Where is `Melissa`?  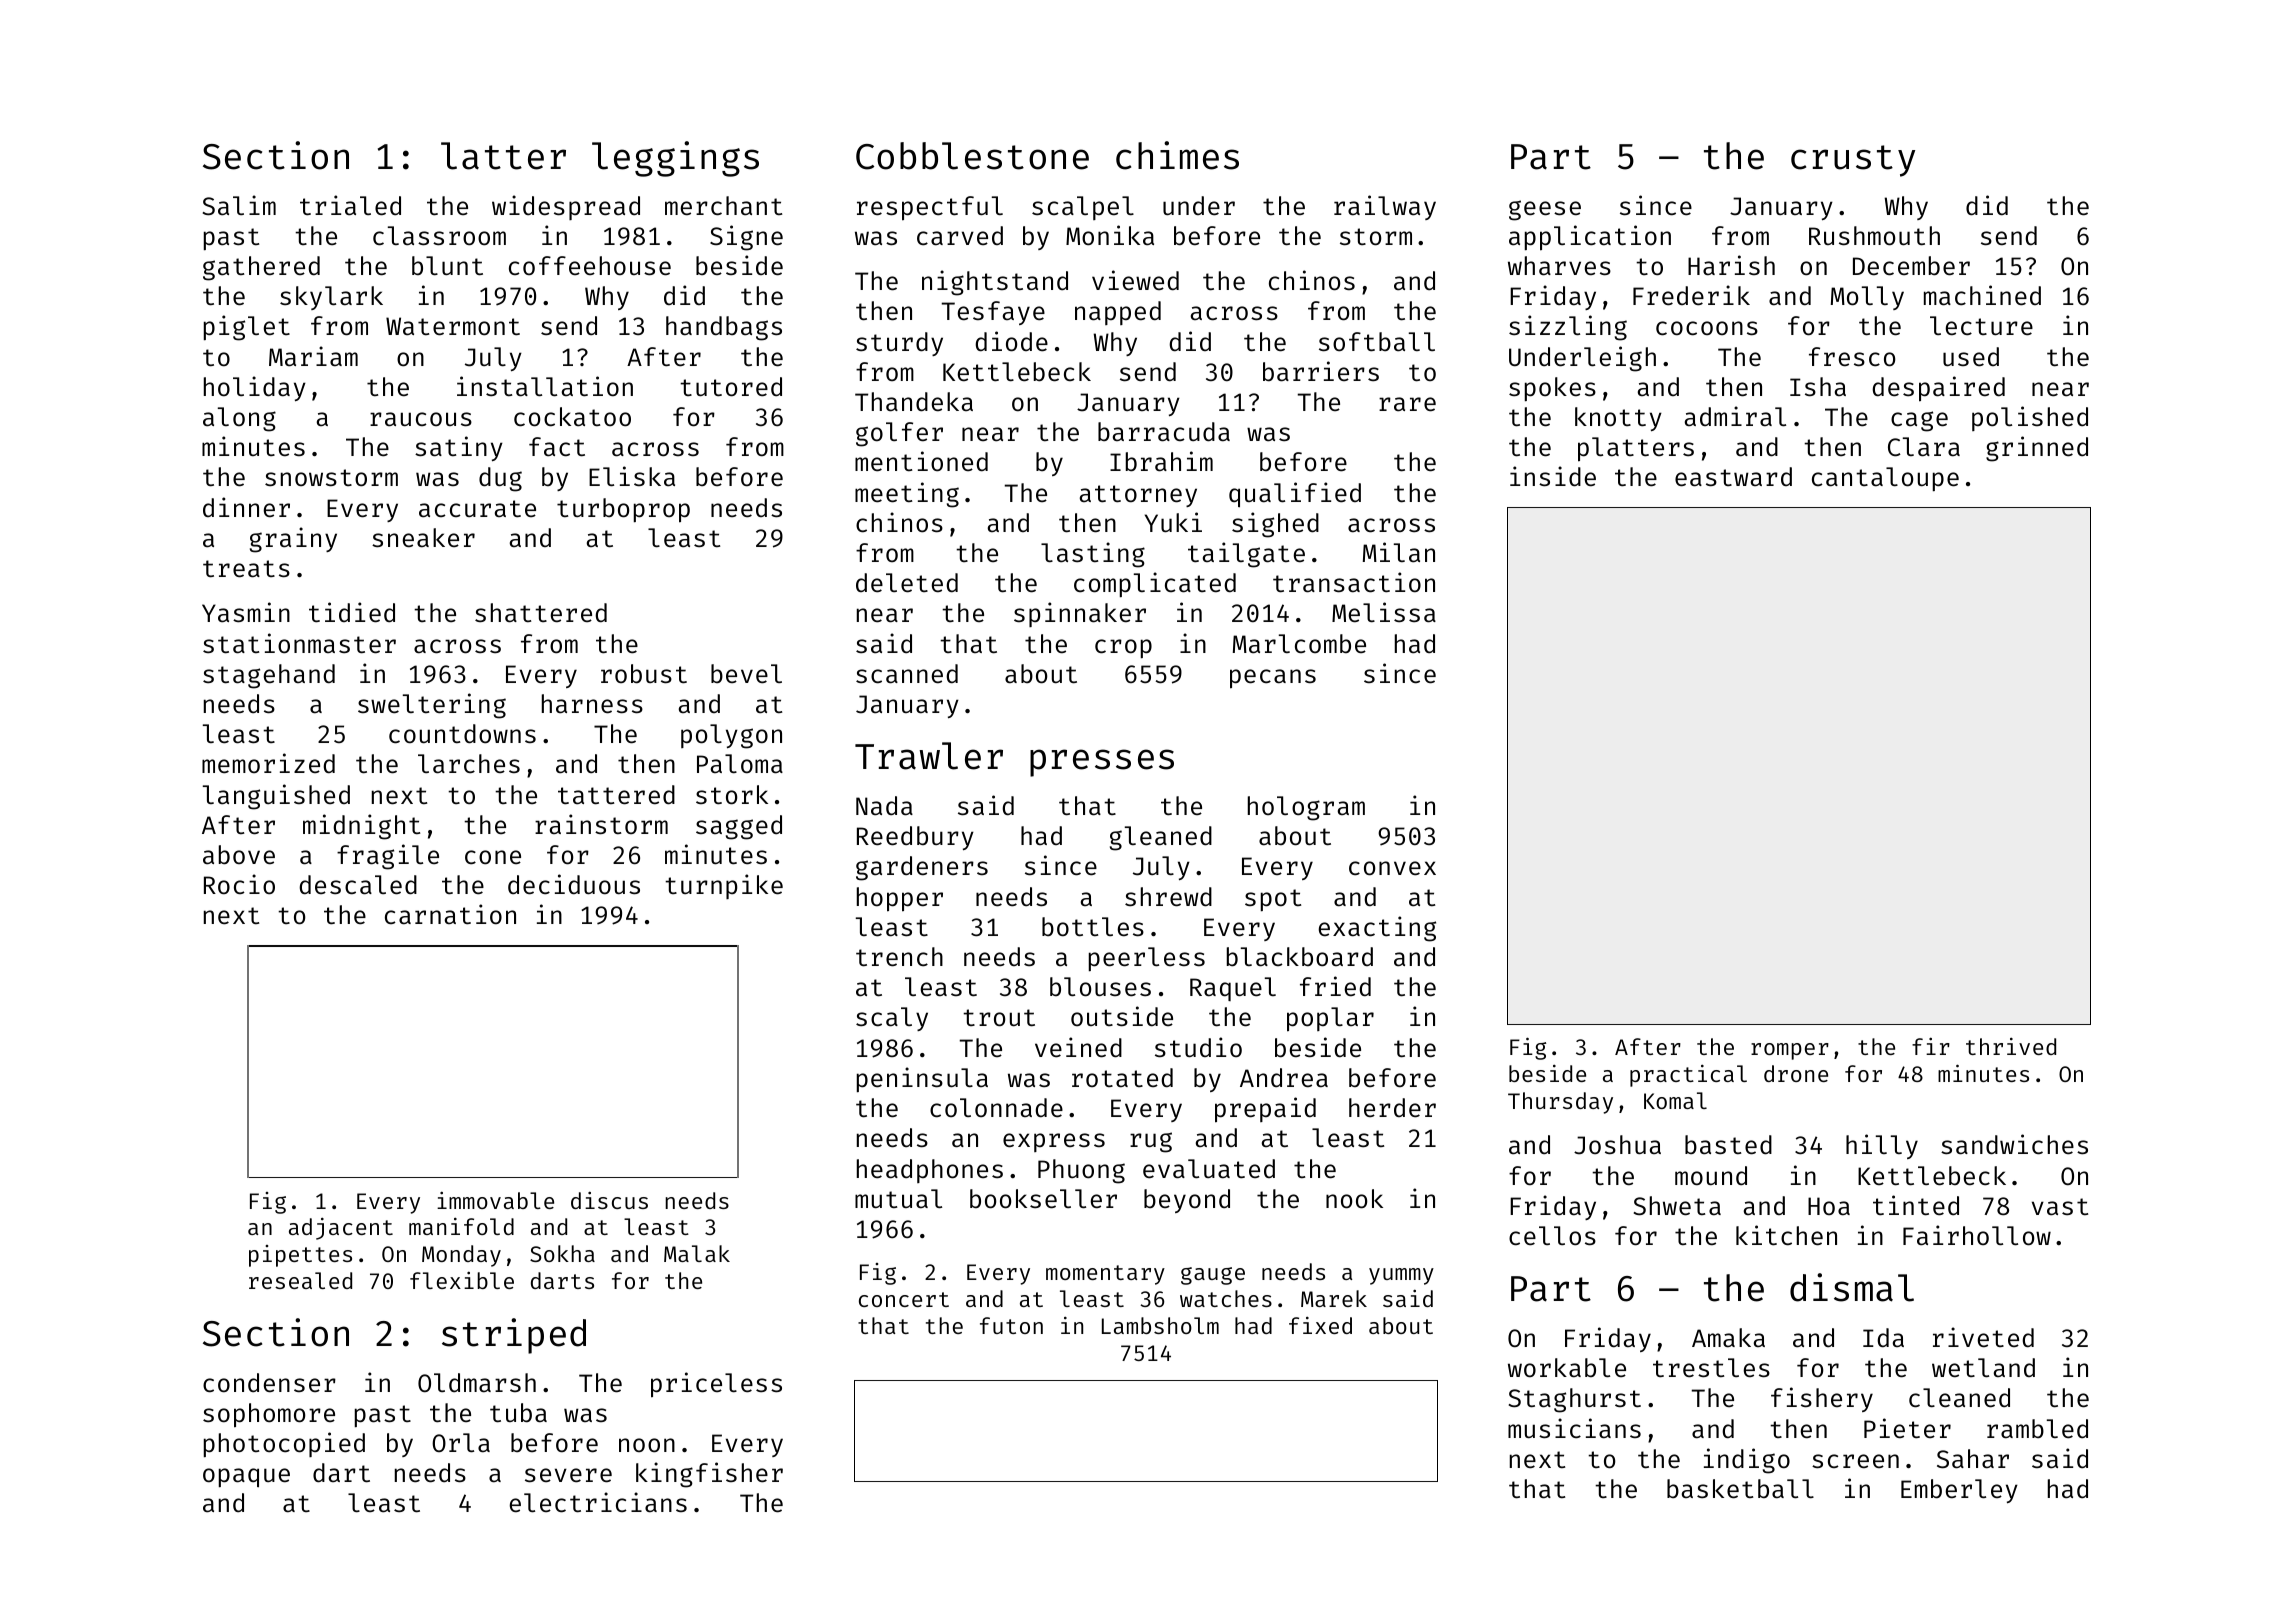 Melissa is located at coordinates (1384, 612).
